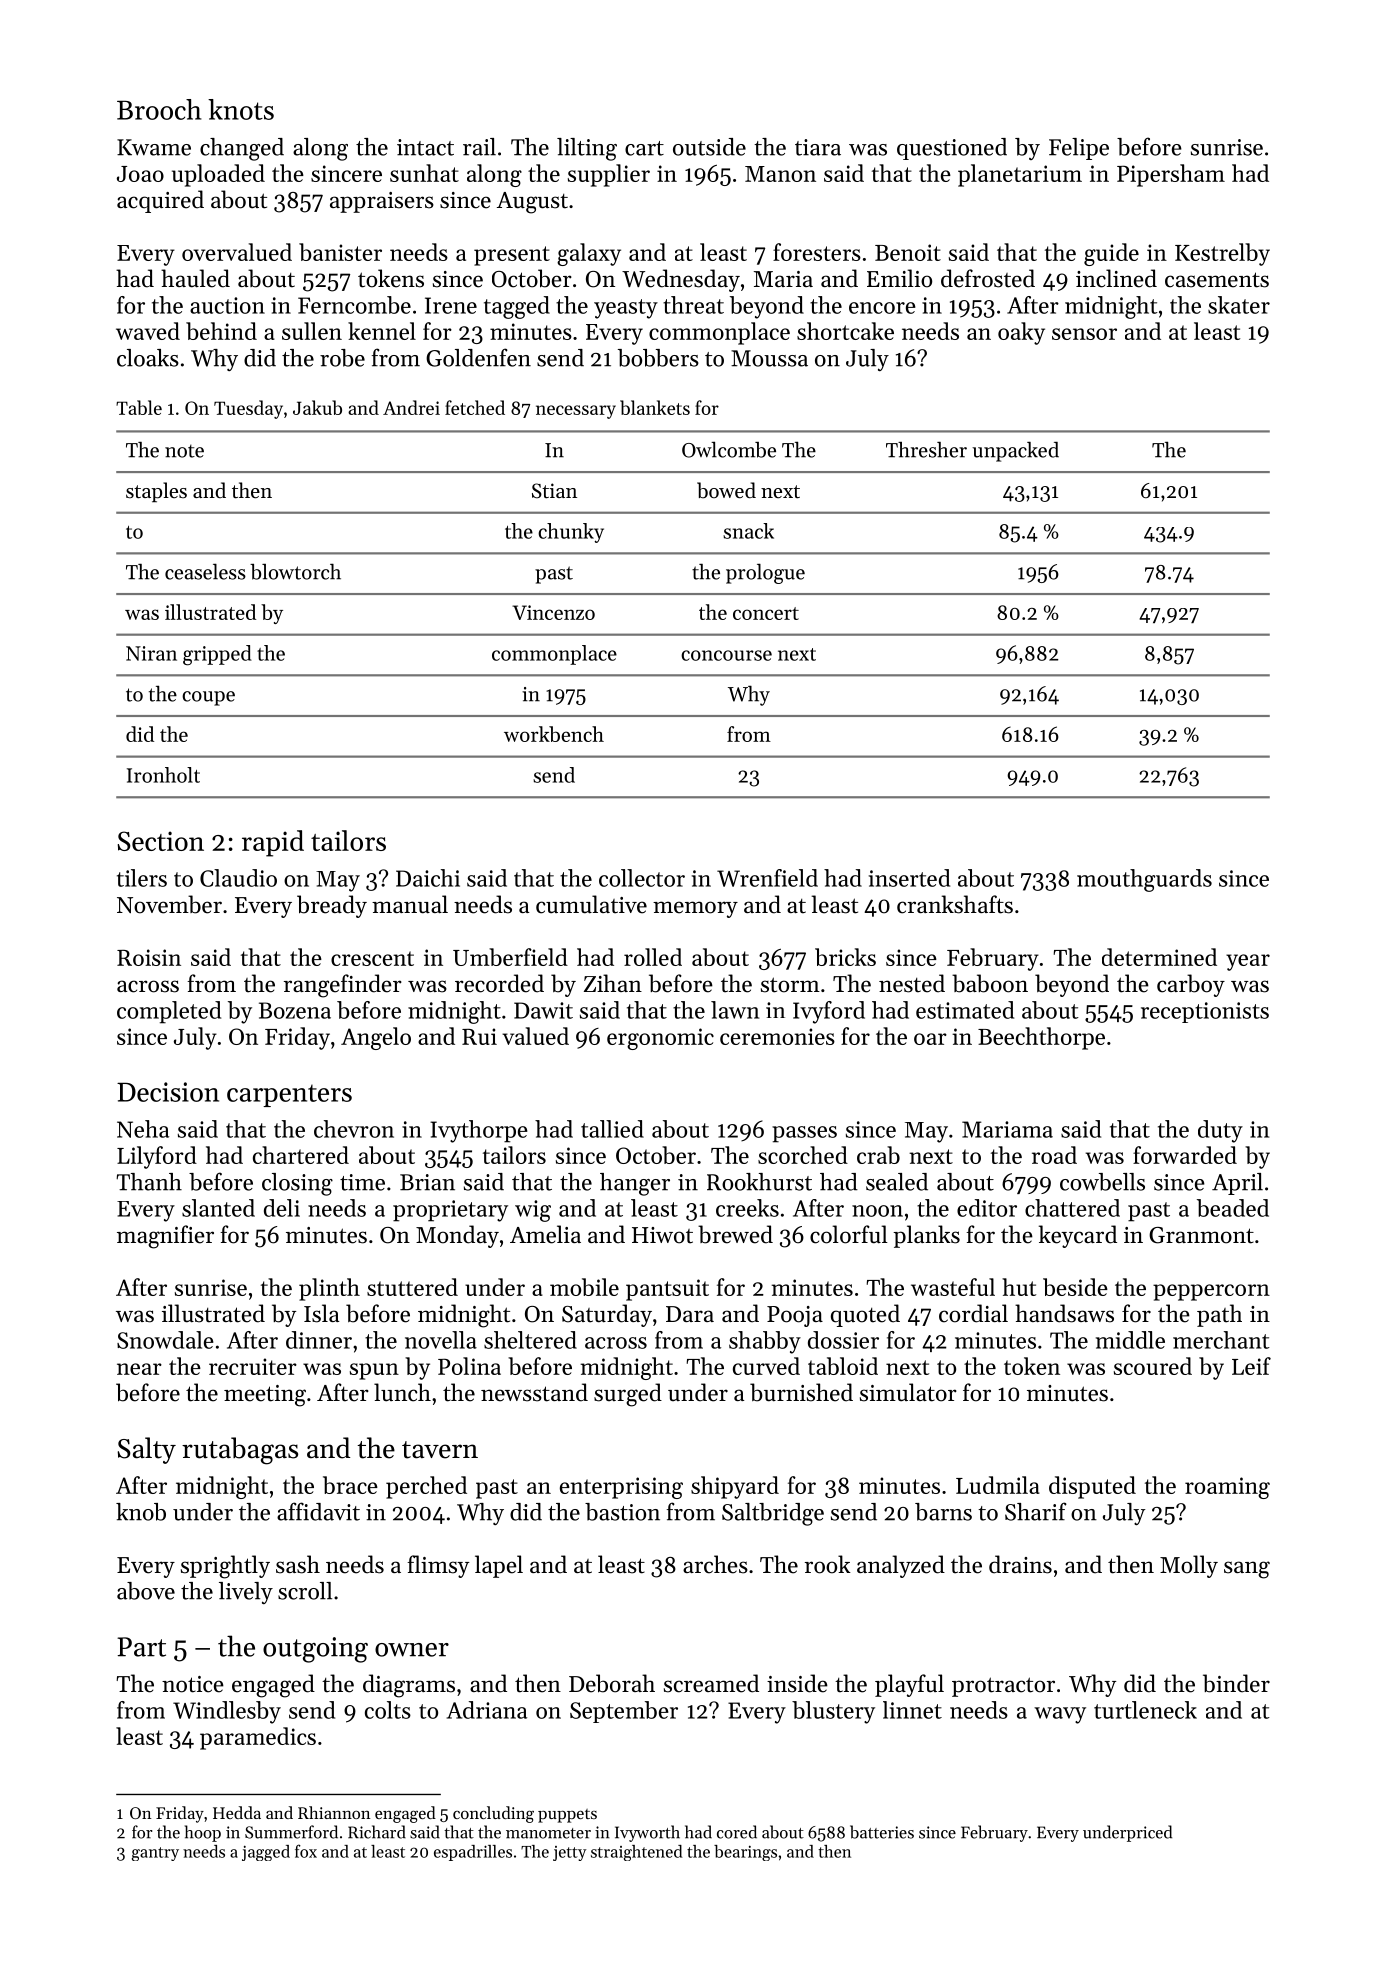 The width and height of the screenshot is (1386, 1969). I want to click on uploaded, so click(218, 175).
